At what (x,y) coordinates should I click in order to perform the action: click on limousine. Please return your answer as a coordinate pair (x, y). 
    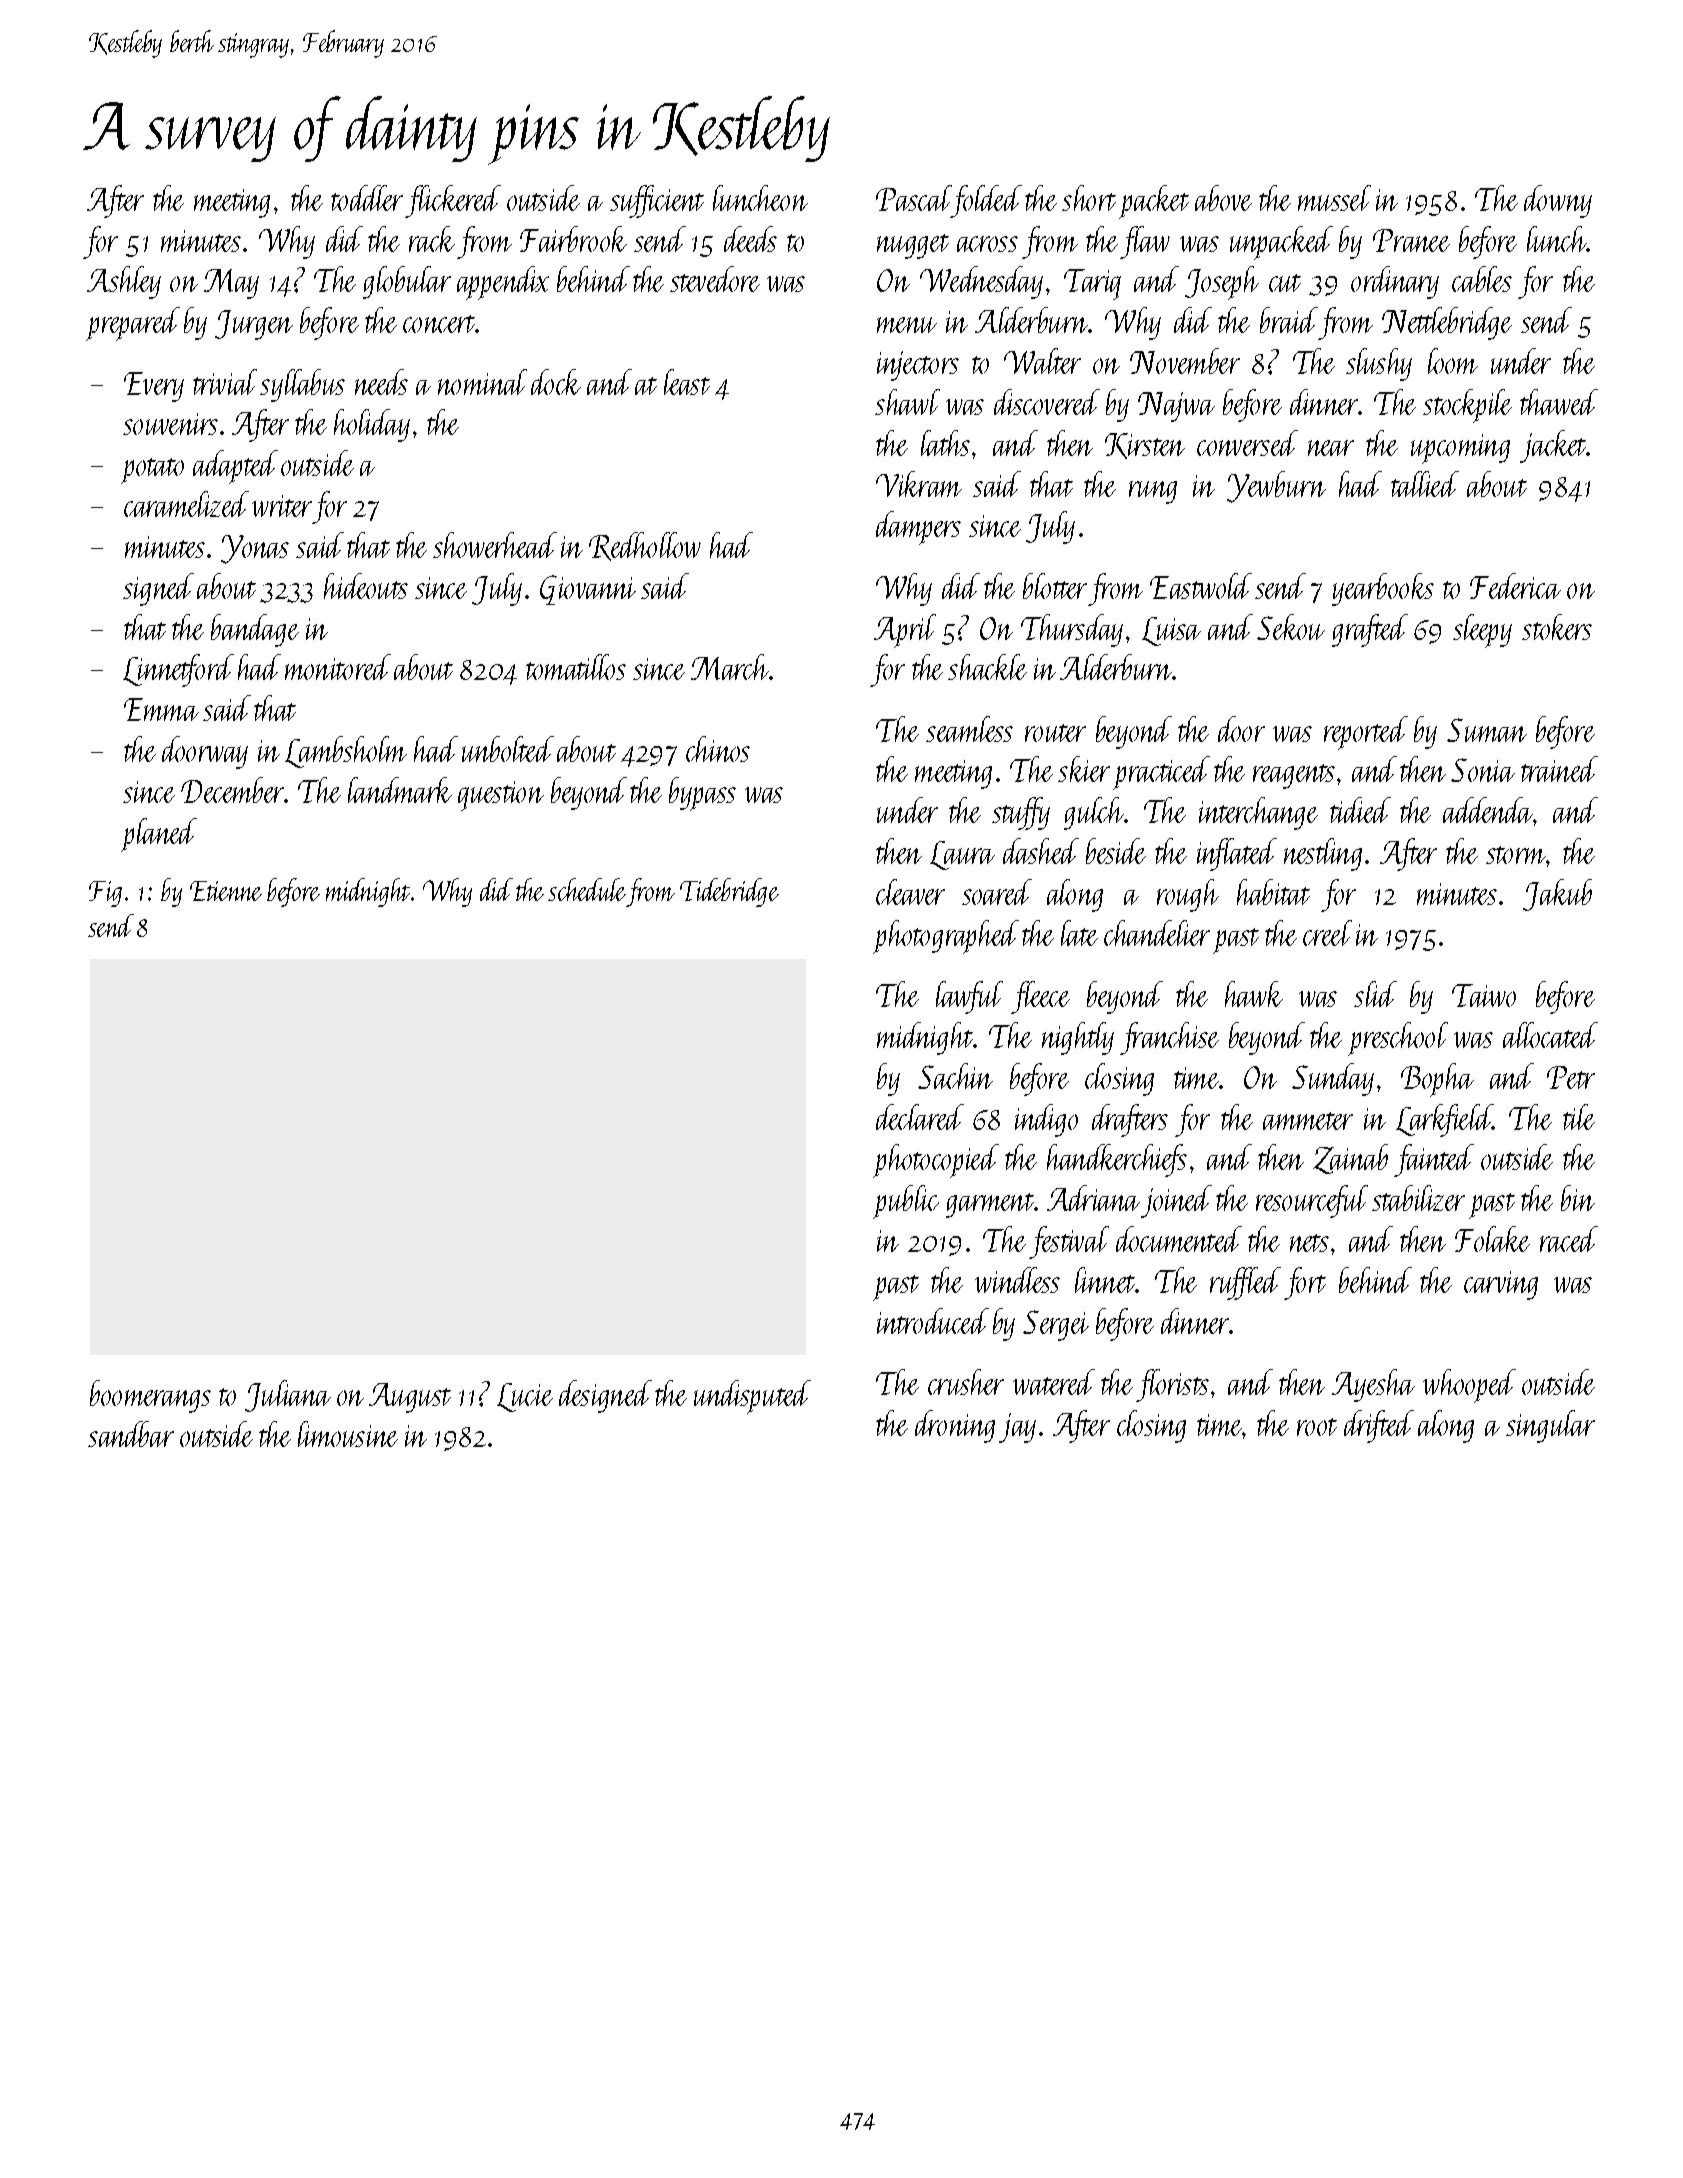
    Looking at the image, I should click on (348, 1434).
